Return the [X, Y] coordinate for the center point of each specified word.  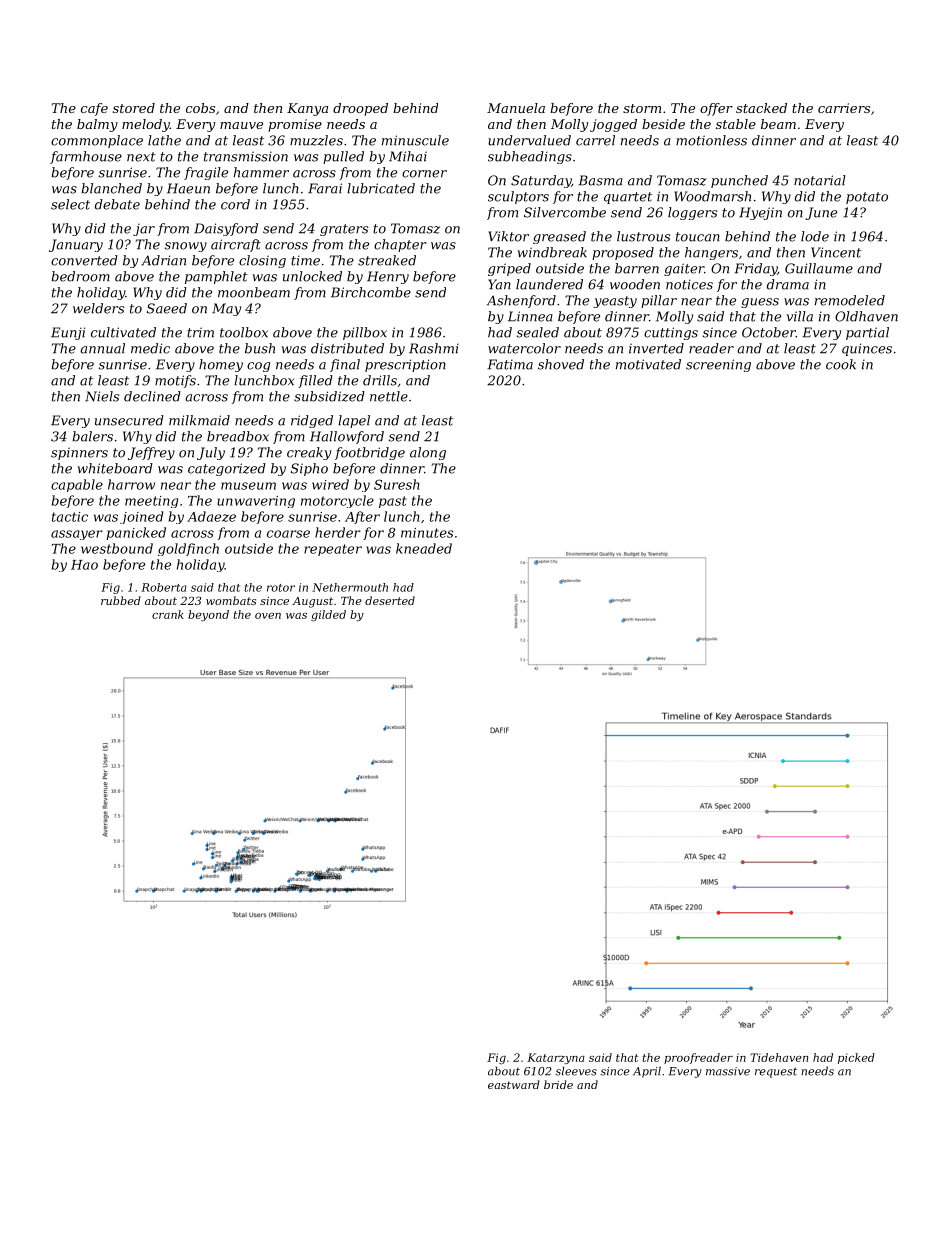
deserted [390, 600]
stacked [761, 108]
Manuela [516, 108]
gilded [328, 615]
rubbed [121, 600]
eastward [514, 1084]
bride [558, 1084]
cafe [94, 109]
